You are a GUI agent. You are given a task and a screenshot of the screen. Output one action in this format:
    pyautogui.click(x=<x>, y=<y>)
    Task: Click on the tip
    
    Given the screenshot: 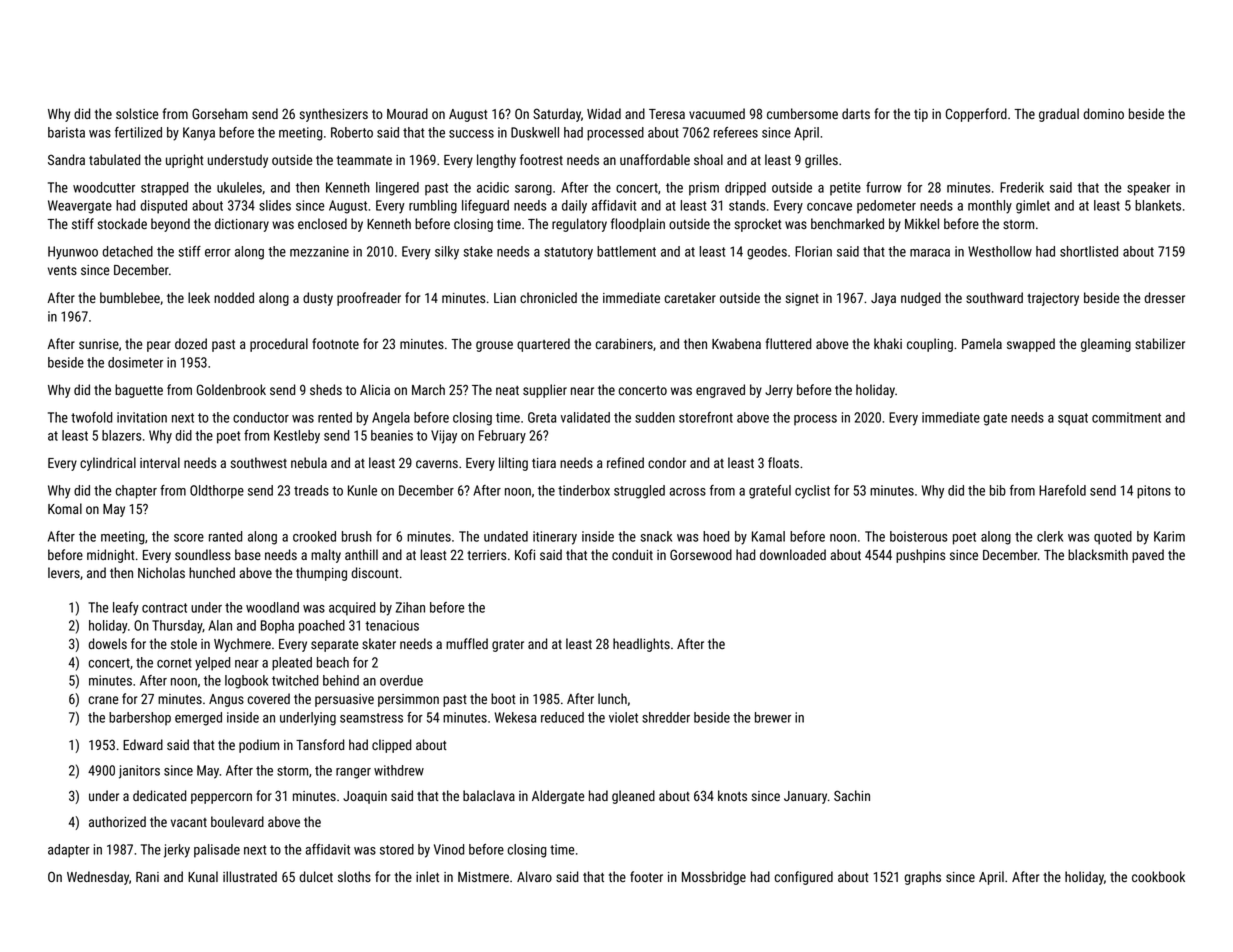 What is the action you would take?
    pyautogui.click(x=921, y=115)
